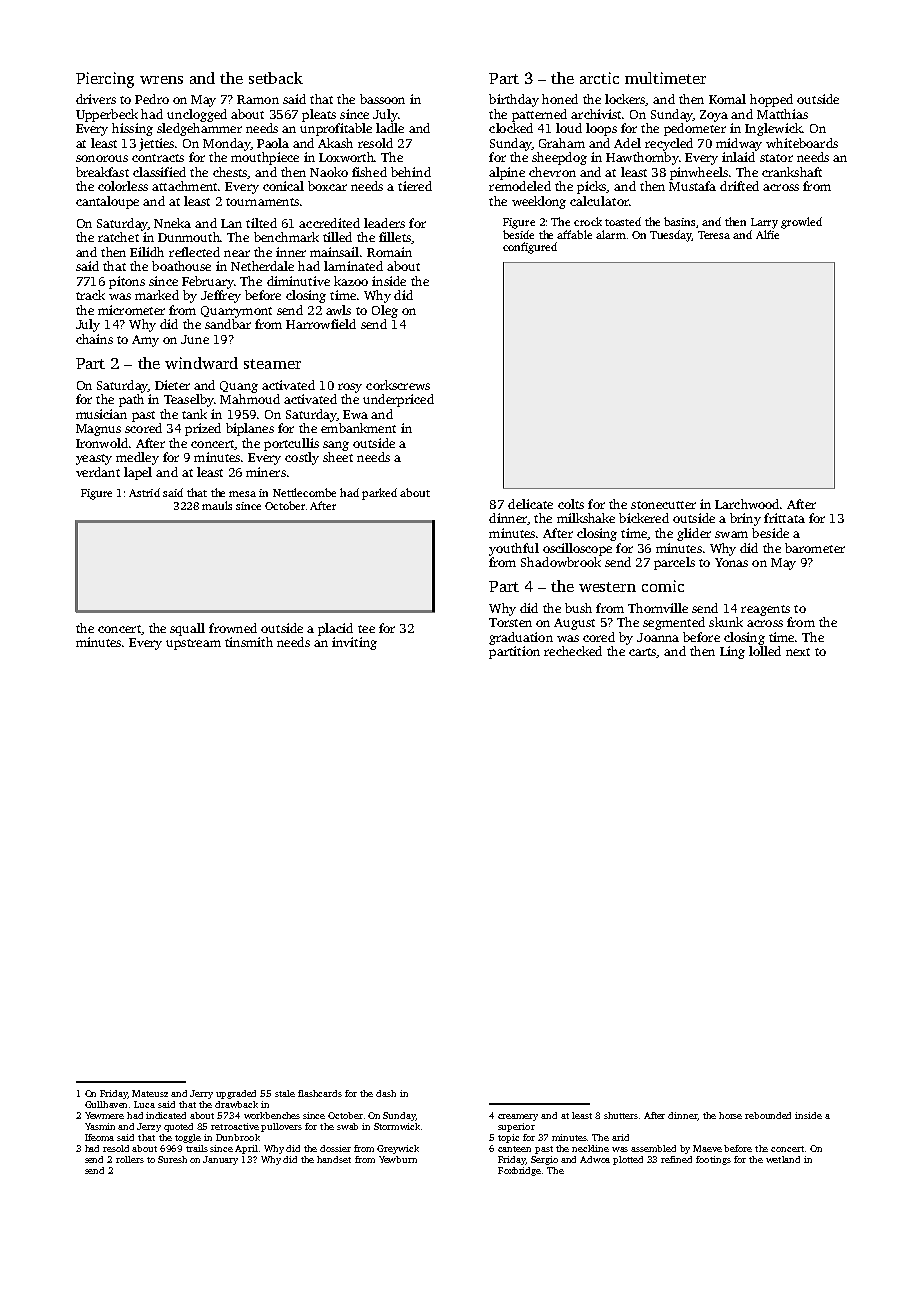 The width and height of the page is (924, 1311). Describe the element at coordinates (150, 1093) in the page. I see `Mateusz` at that location.
